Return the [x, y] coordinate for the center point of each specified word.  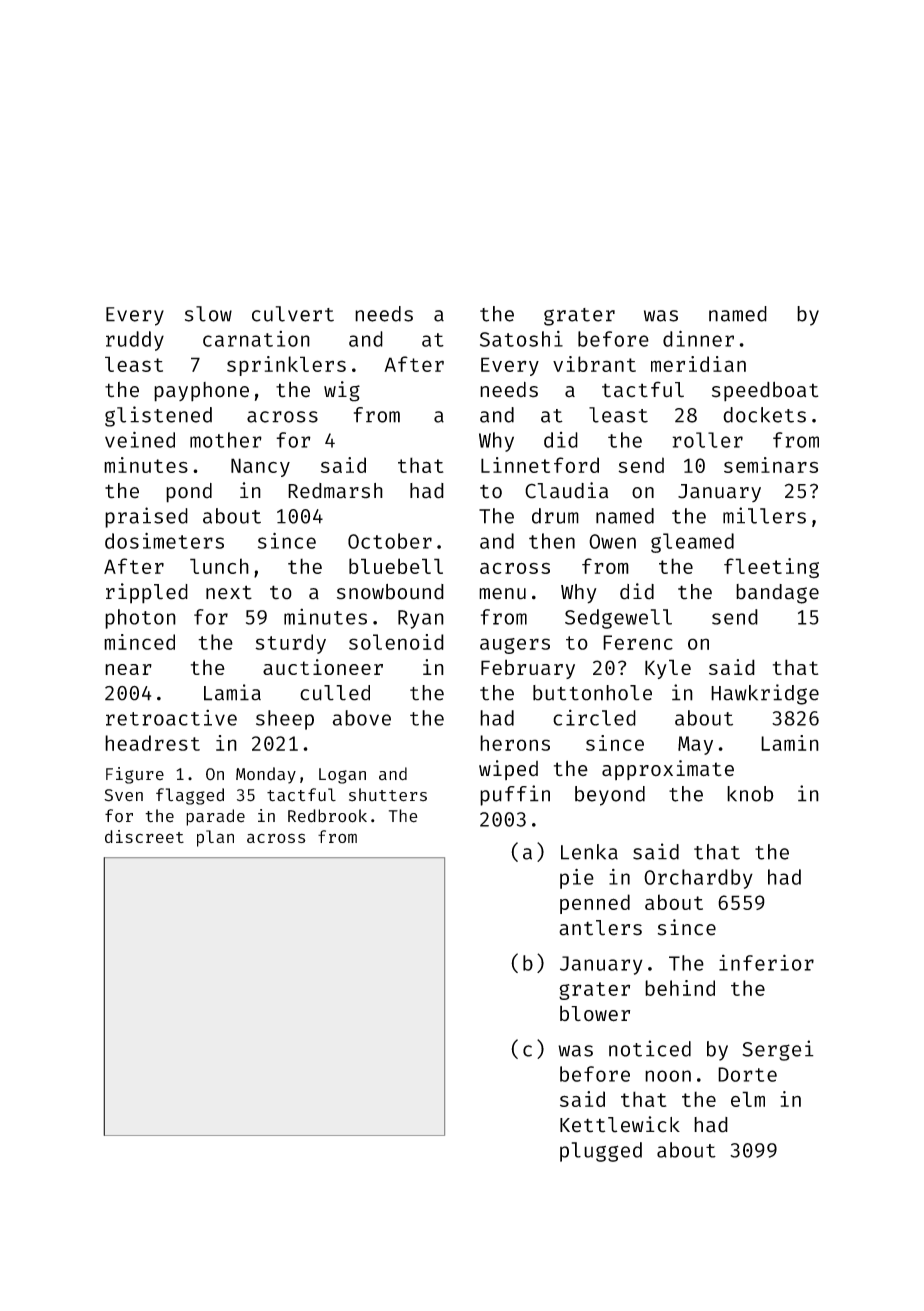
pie [577, 879]
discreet [144, 836]
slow [208, 314]
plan [215, 838]
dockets [764, 415]
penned [595, 904]
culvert [293, 314]
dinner [698, 338]
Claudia [566, 490]
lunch [219, 566]
